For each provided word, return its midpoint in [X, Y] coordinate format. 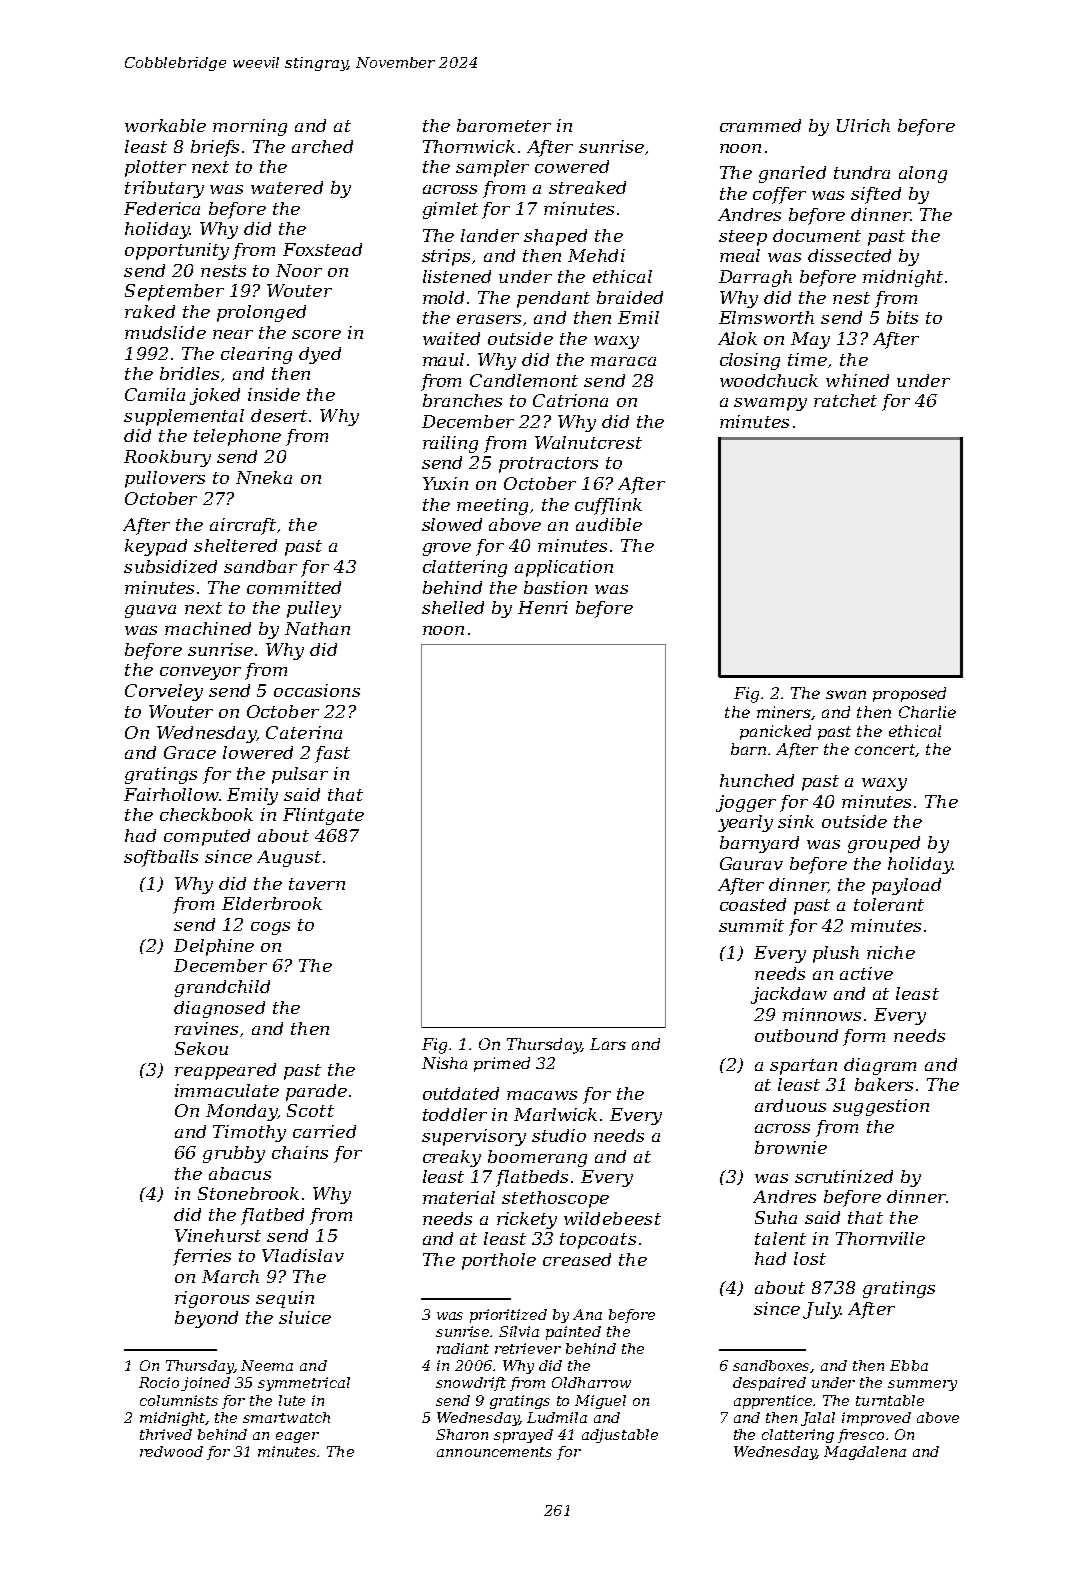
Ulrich [863, 125]
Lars [608, 1044]
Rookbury [167, 458]
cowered [572, 166]
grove [447, 549]
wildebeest [612, 1218]
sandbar [260, 566]
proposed [909, 694]
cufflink [608, 506]
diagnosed [219, 1009]
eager [297, 1437]
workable [165, 125]
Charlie [927, 712]
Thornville [880, 1238]
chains [300, 1152]
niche [891, 952]
